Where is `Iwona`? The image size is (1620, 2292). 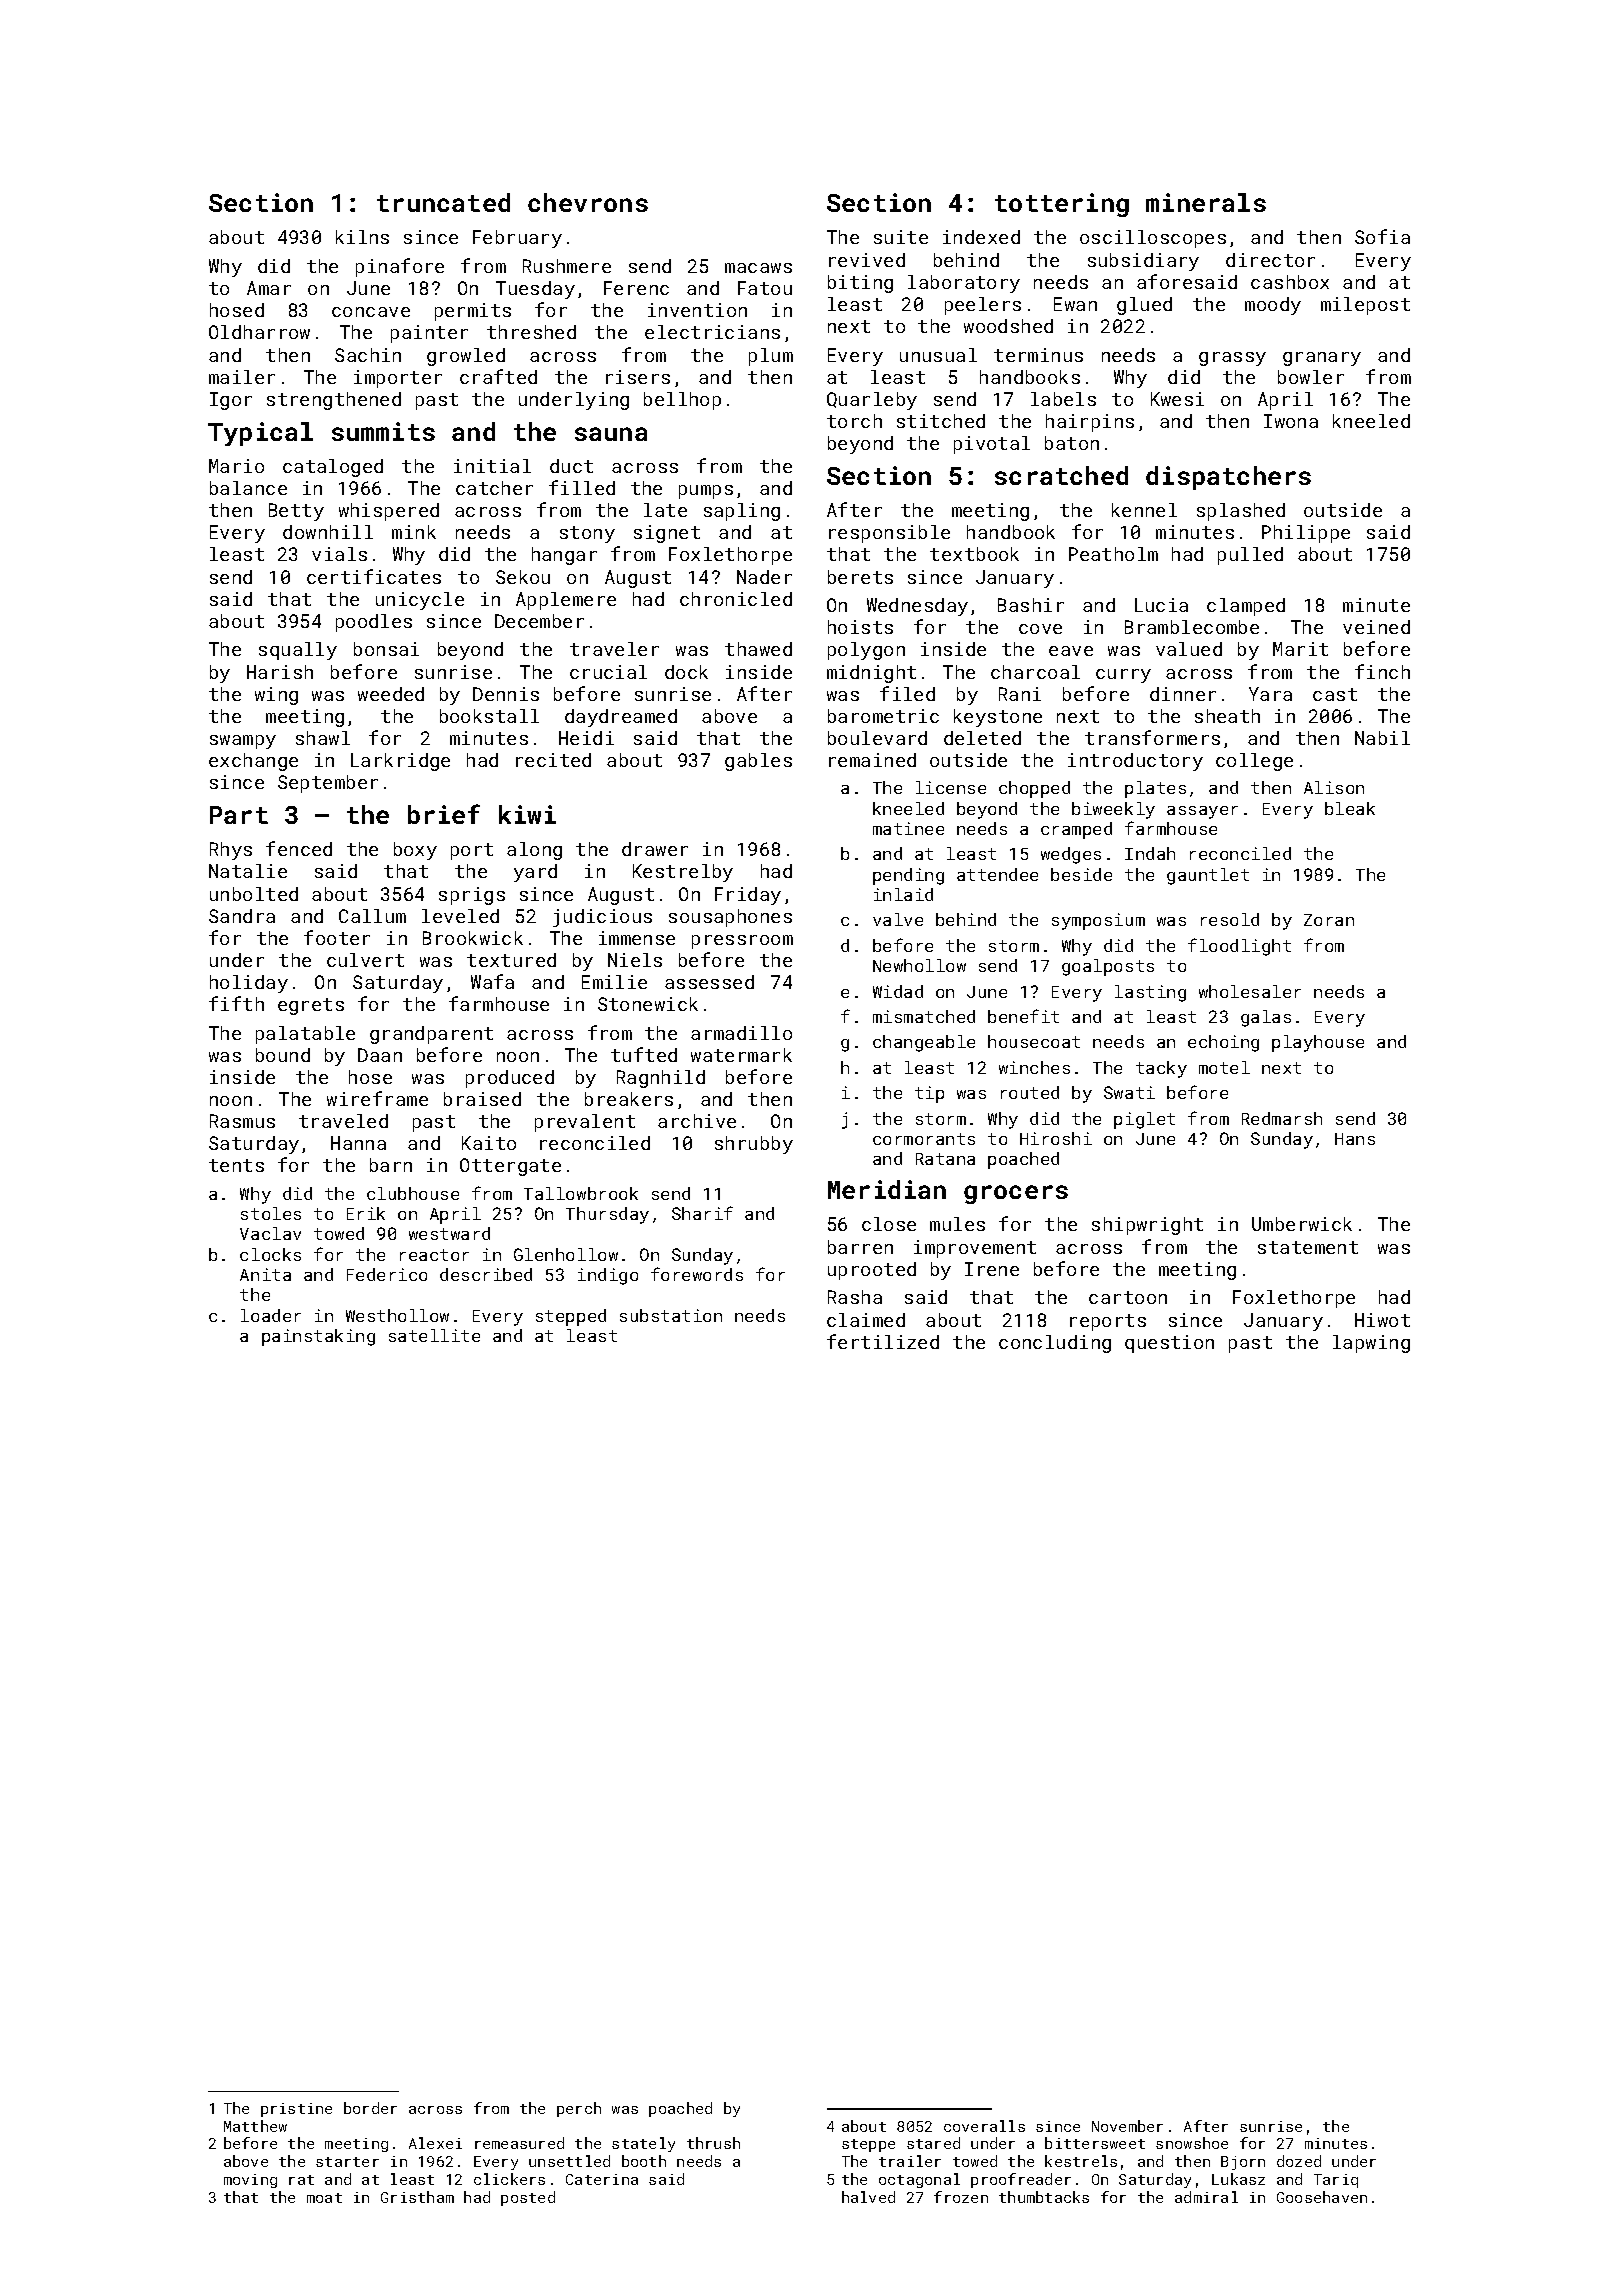 Iwona is located at coordinates (1291, 421).
